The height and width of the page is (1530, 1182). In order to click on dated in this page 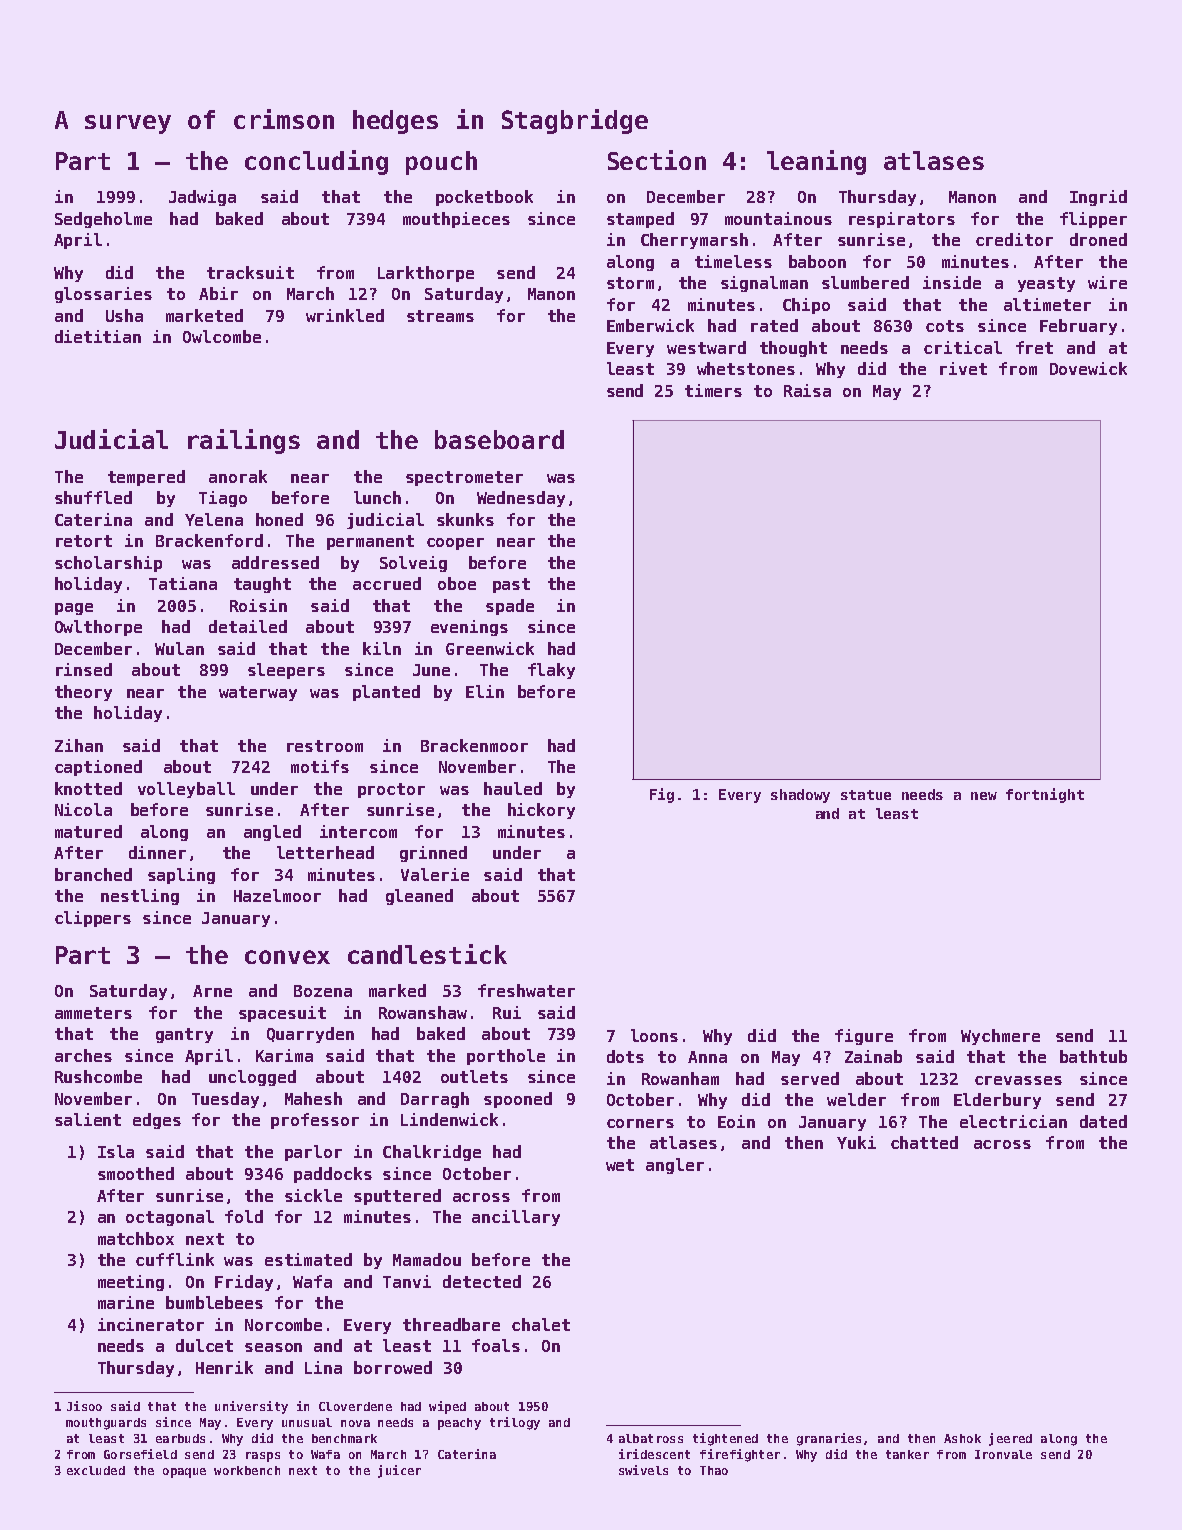, I will do `click(1103, 1121)`.
